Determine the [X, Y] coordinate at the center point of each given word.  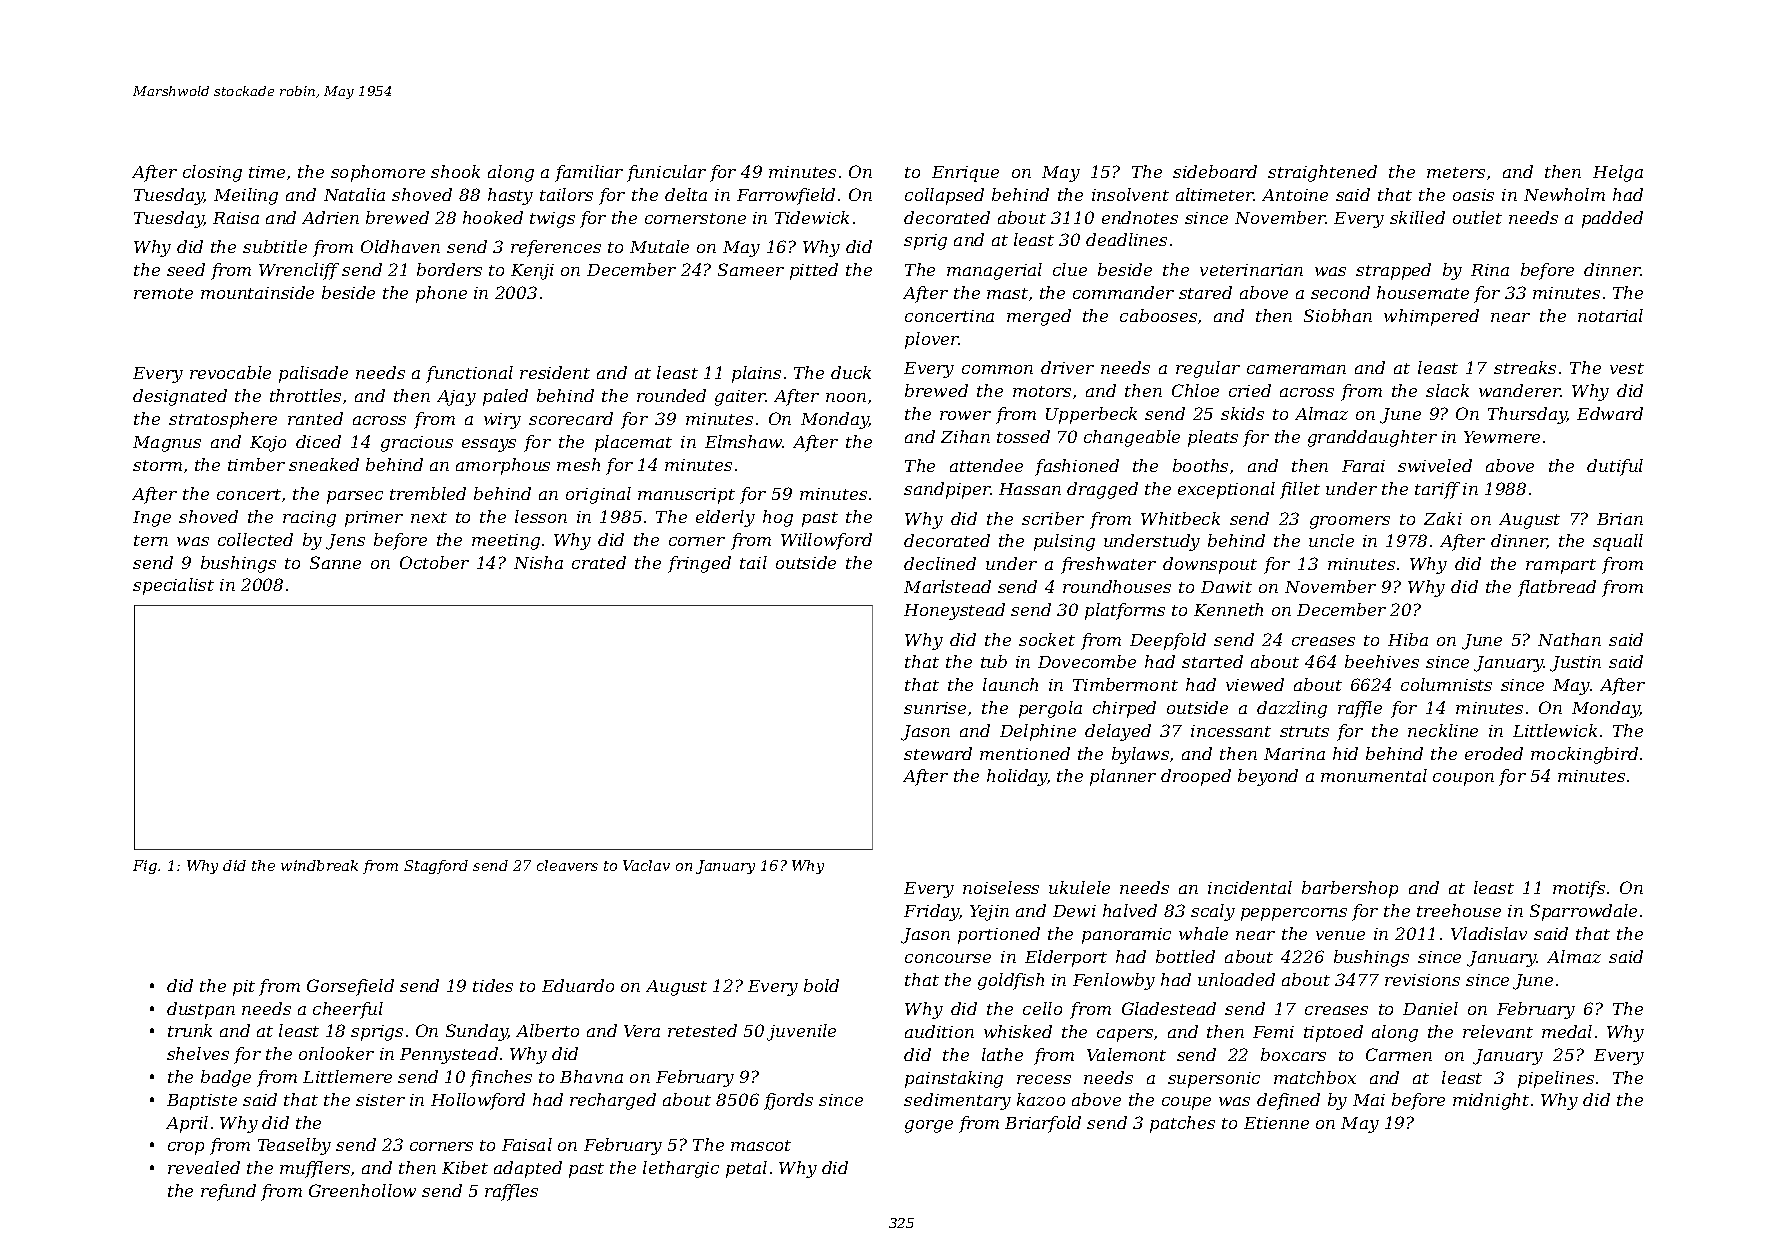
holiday [1017, 777]
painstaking [954, 1079]
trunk [190, 1030]
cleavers [567, 865]
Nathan [1569, 639]
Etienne [1276, 1123]
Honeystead [954, 611]
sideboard [1215, 171]
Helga [1618, 173]
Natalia [354, 194]
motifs [1579, 889]
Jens [345, 542]
